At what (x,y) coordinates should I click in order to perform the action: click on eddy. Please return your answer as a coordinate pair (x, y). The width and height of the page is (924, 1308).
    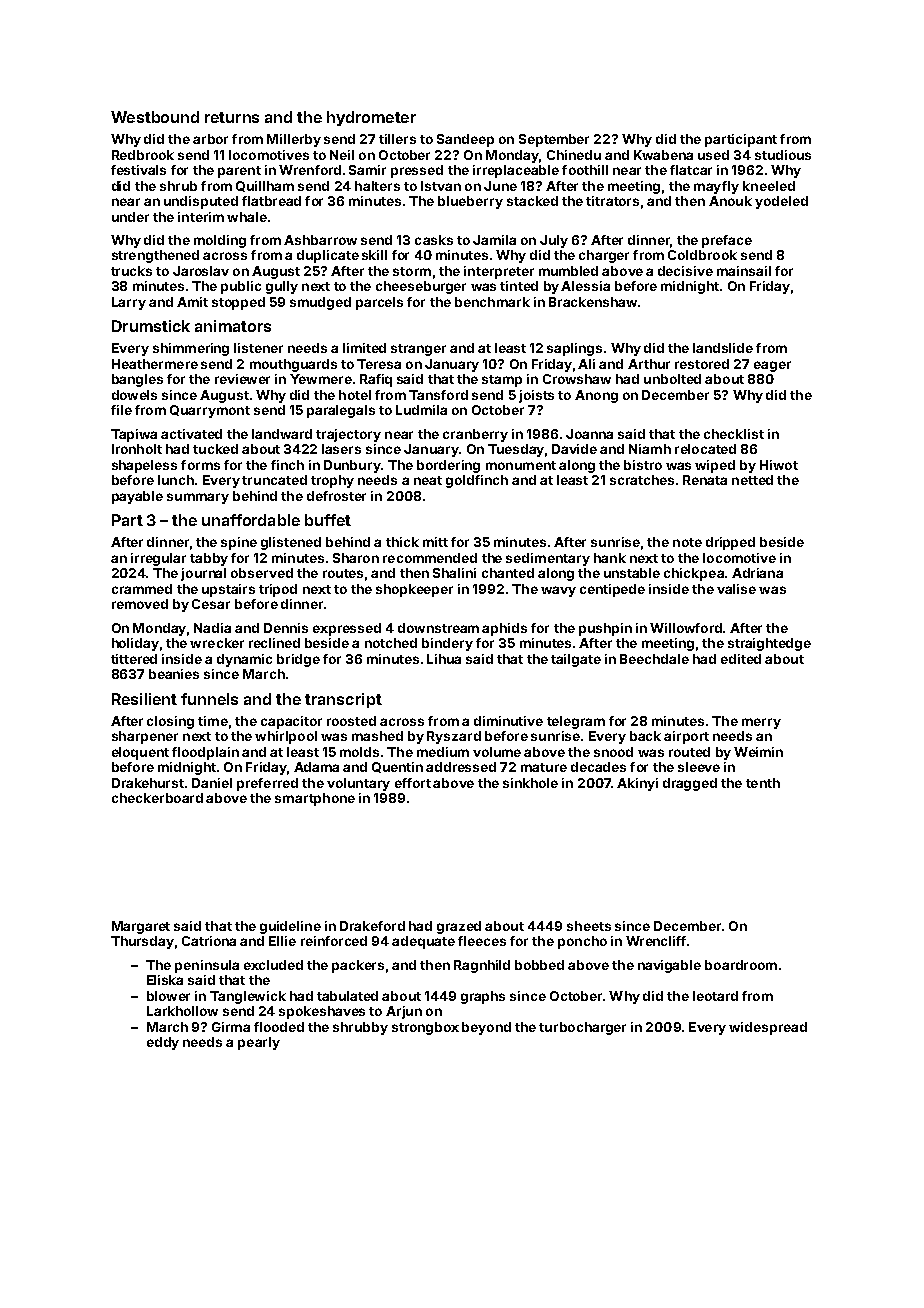
    Looking at the image, I should click on (163, 1043).
